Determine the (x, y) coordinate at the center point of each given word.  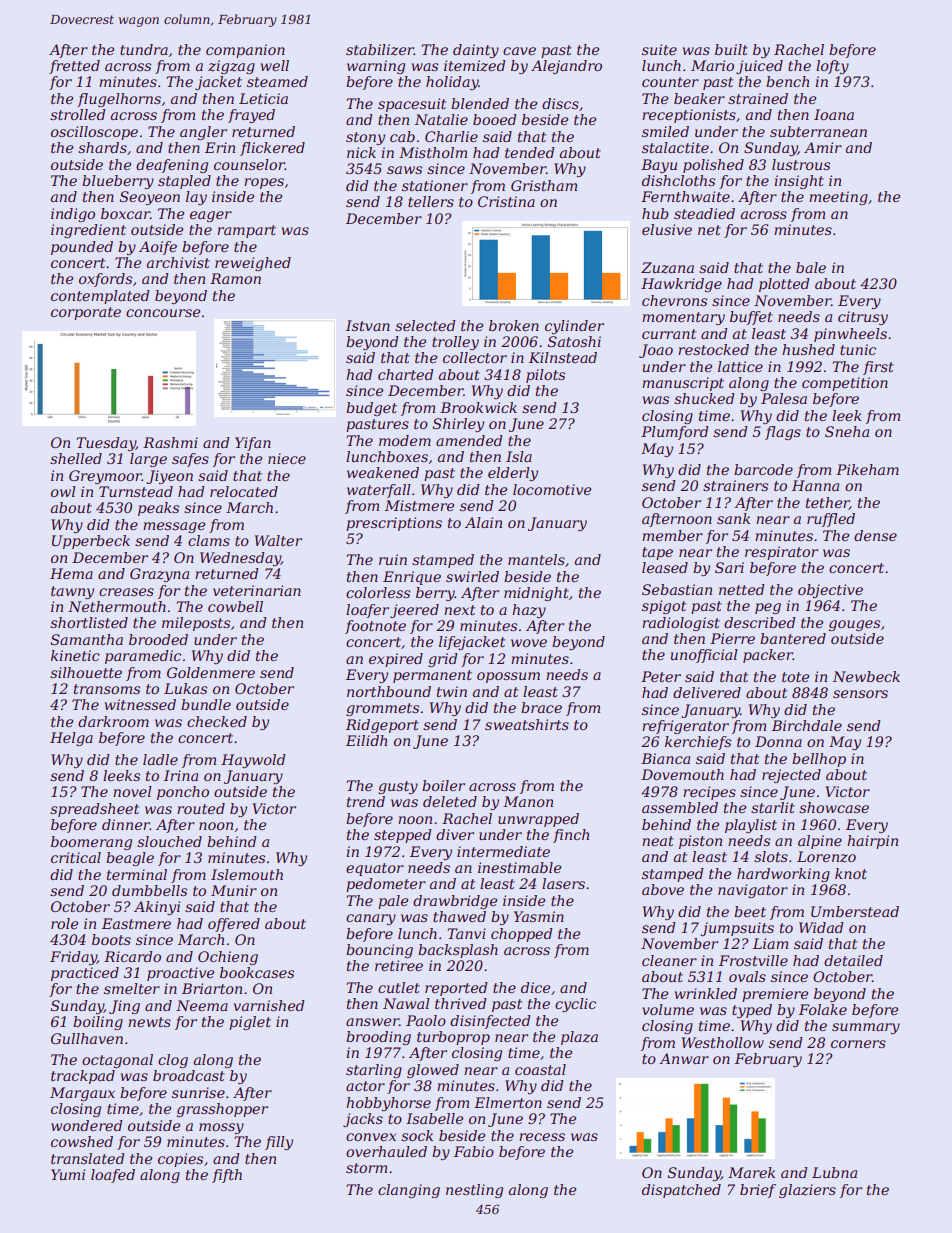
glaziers (807, 1191)
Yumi (68, 1174)
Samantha (87, 639)
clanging (409, 1191)
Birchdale (807, 725)
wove (529, 643)
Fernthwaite (685, 196)
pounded (82, 248)
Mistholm (433, 152)
